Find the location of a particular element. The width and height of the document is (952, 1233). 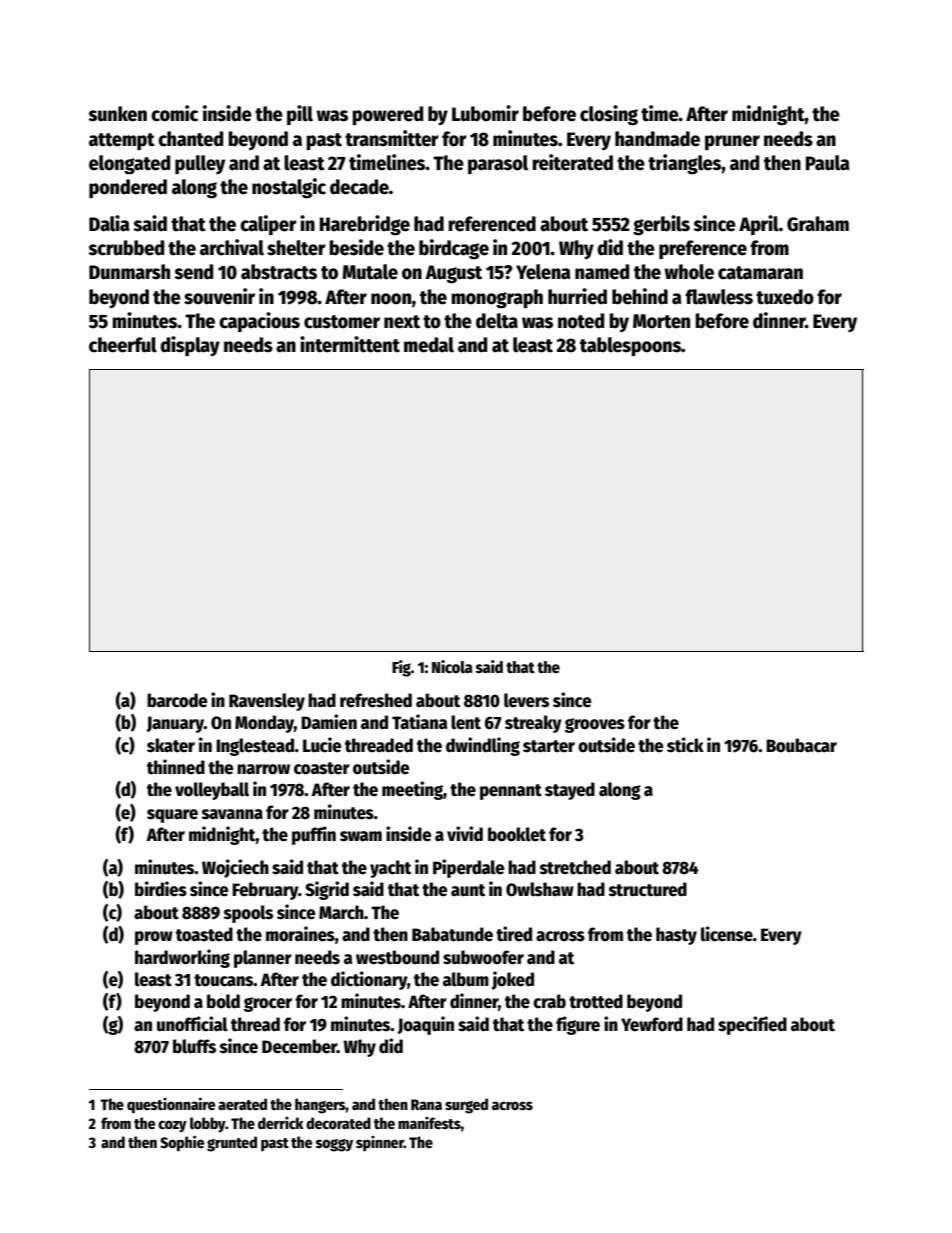

April is located at coordinates (759, 225).
